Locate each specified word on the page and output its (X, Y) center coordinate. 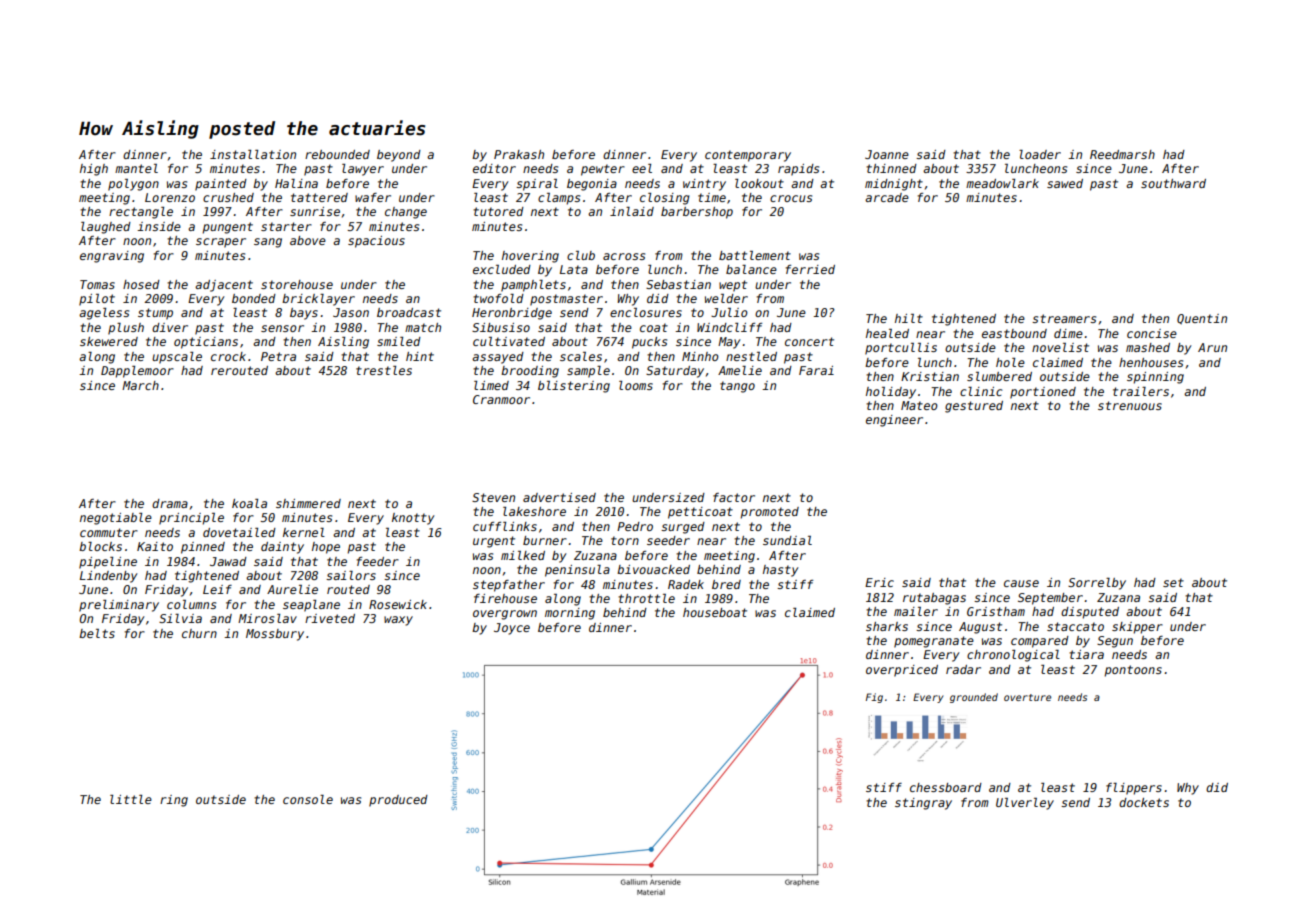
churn (199, 633)
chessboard (946, 787)
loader (1040, 154)
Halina (296, 183)
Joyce (512, 629)
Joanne (887, 154)
